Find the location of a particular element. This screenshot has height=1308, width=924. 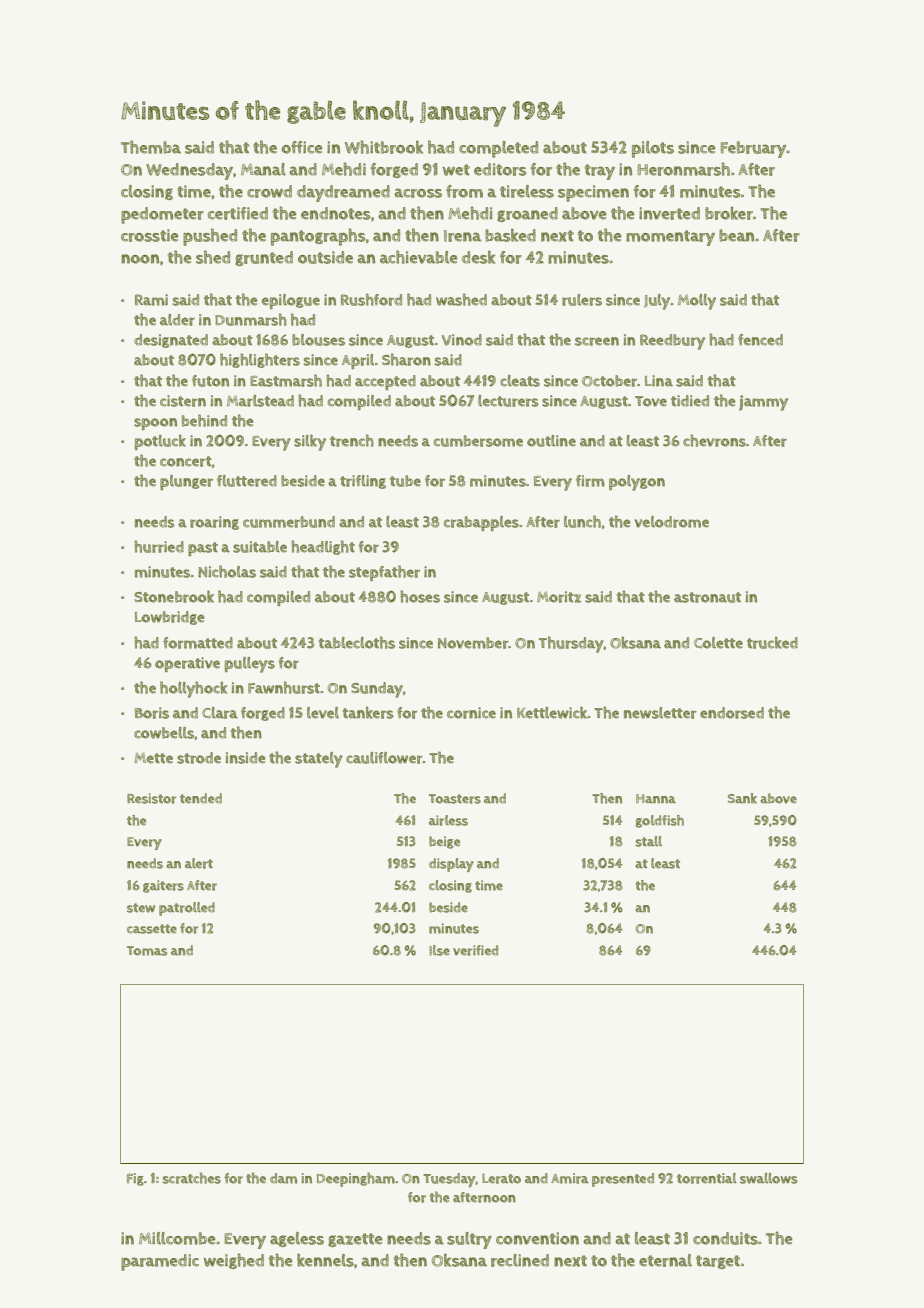

Moritz is located at coordinates (559, 597).
